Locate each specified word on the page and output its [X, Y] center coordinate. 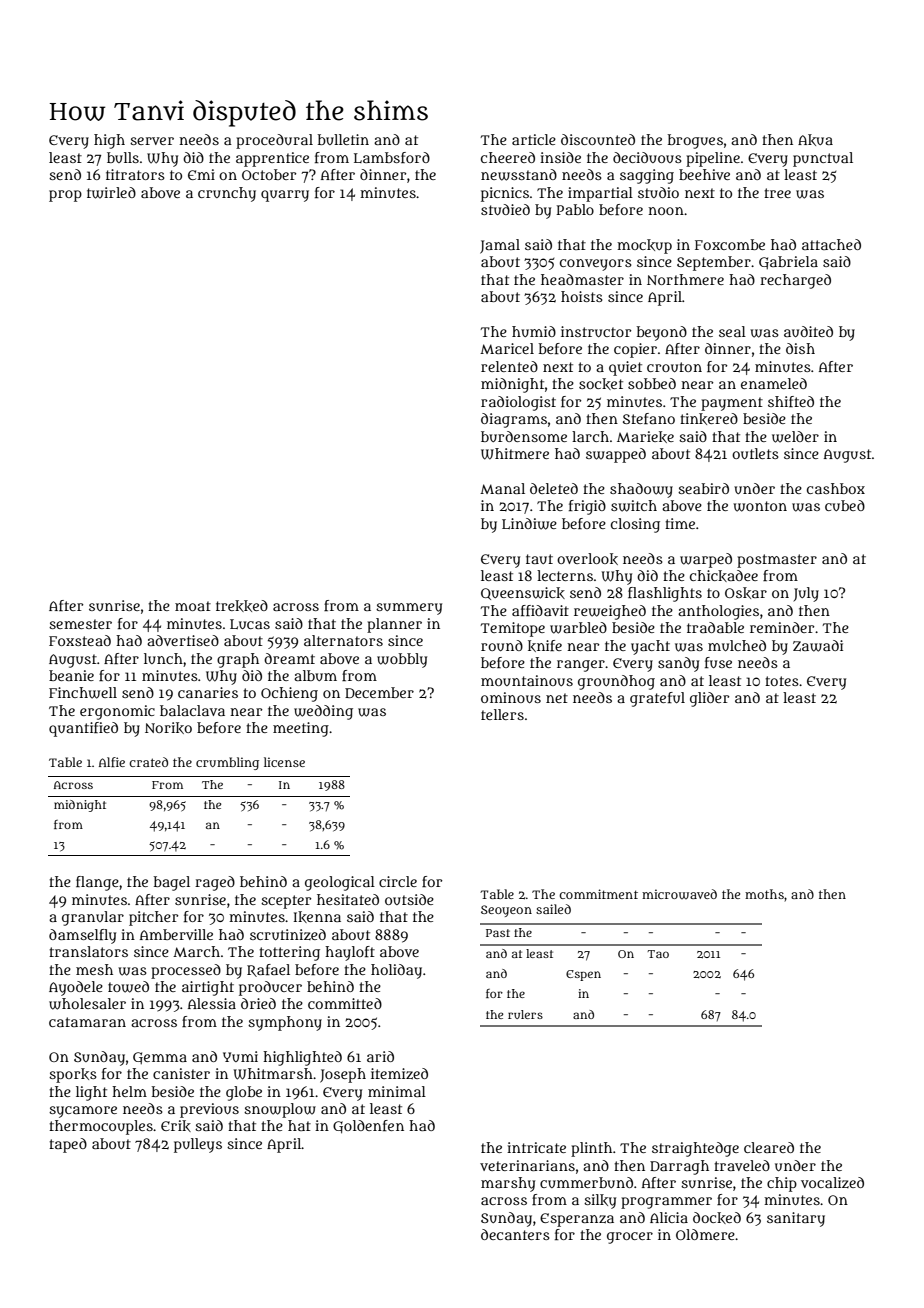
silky [600, 1201]
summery [409, 609]
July [806, 594]
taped [68, 1145]
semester [80, 624]
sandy [678, 664]
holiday [396, 971]
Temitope [512, 629]
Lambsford [392, 157]
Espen [583, 975]
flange [97, 883]
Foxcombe [730, 244]
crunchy [227, 194]
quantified [83, 729]
